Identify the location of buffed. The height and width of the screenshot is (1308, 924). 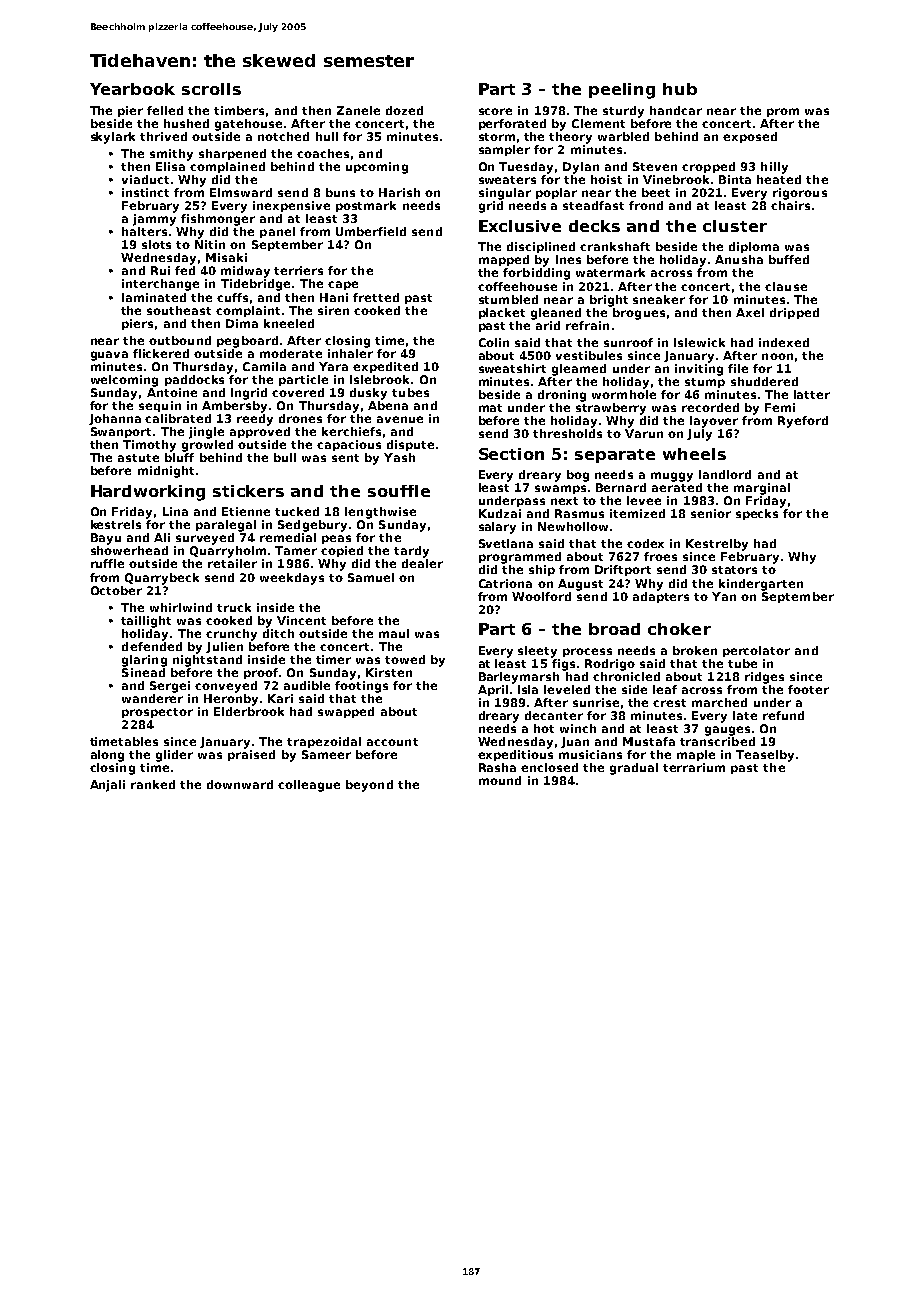
(789, 259).
